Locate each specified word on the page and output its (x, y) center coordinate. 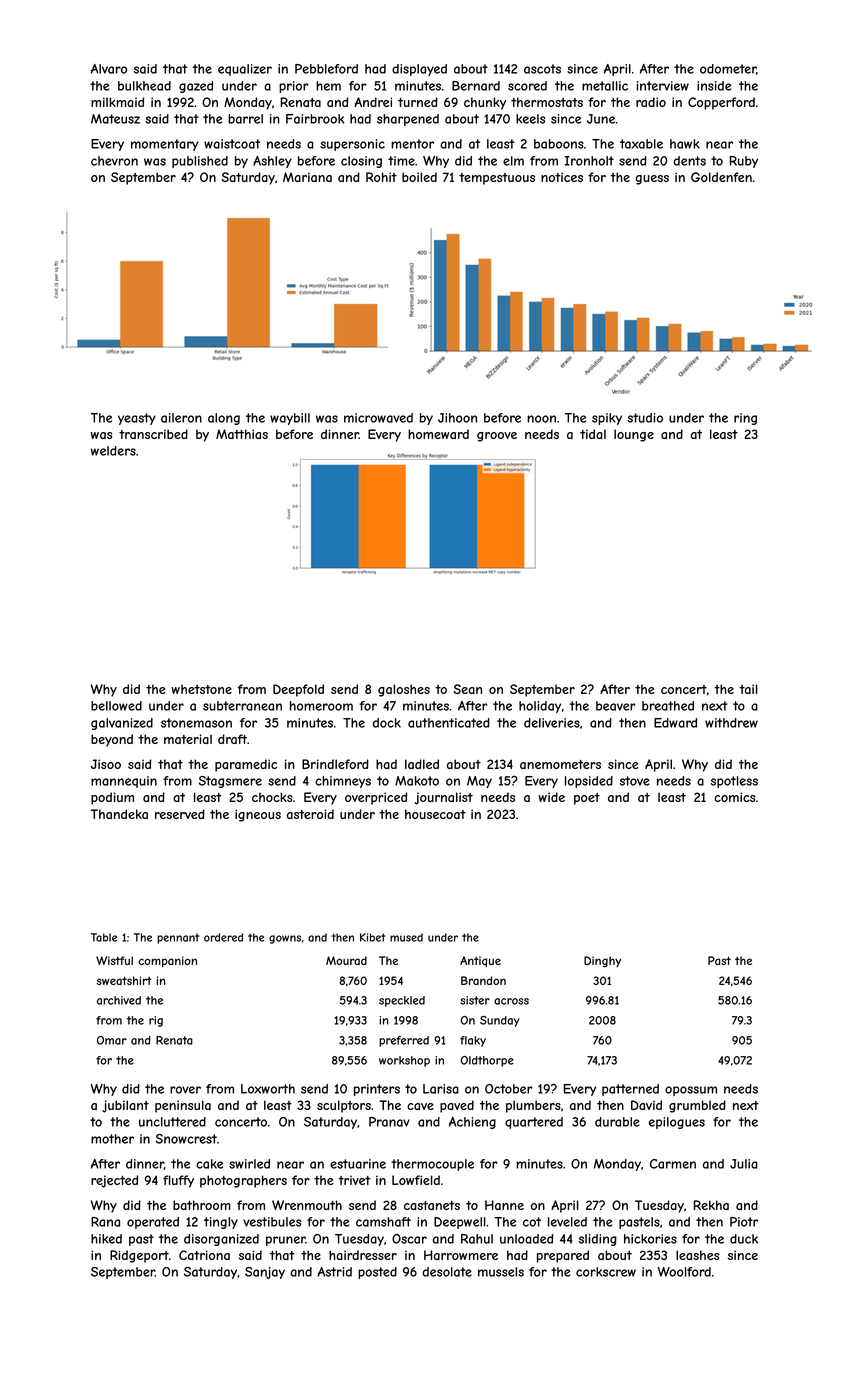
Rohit (381, 177)
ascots (542, 69)
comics (734, 797)
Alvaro (109, 69)
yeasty (137, 419)
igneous (258, 815)
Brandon (483, 980)
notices (562, 177)
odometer (728, 69)
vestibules (272, 1222)
